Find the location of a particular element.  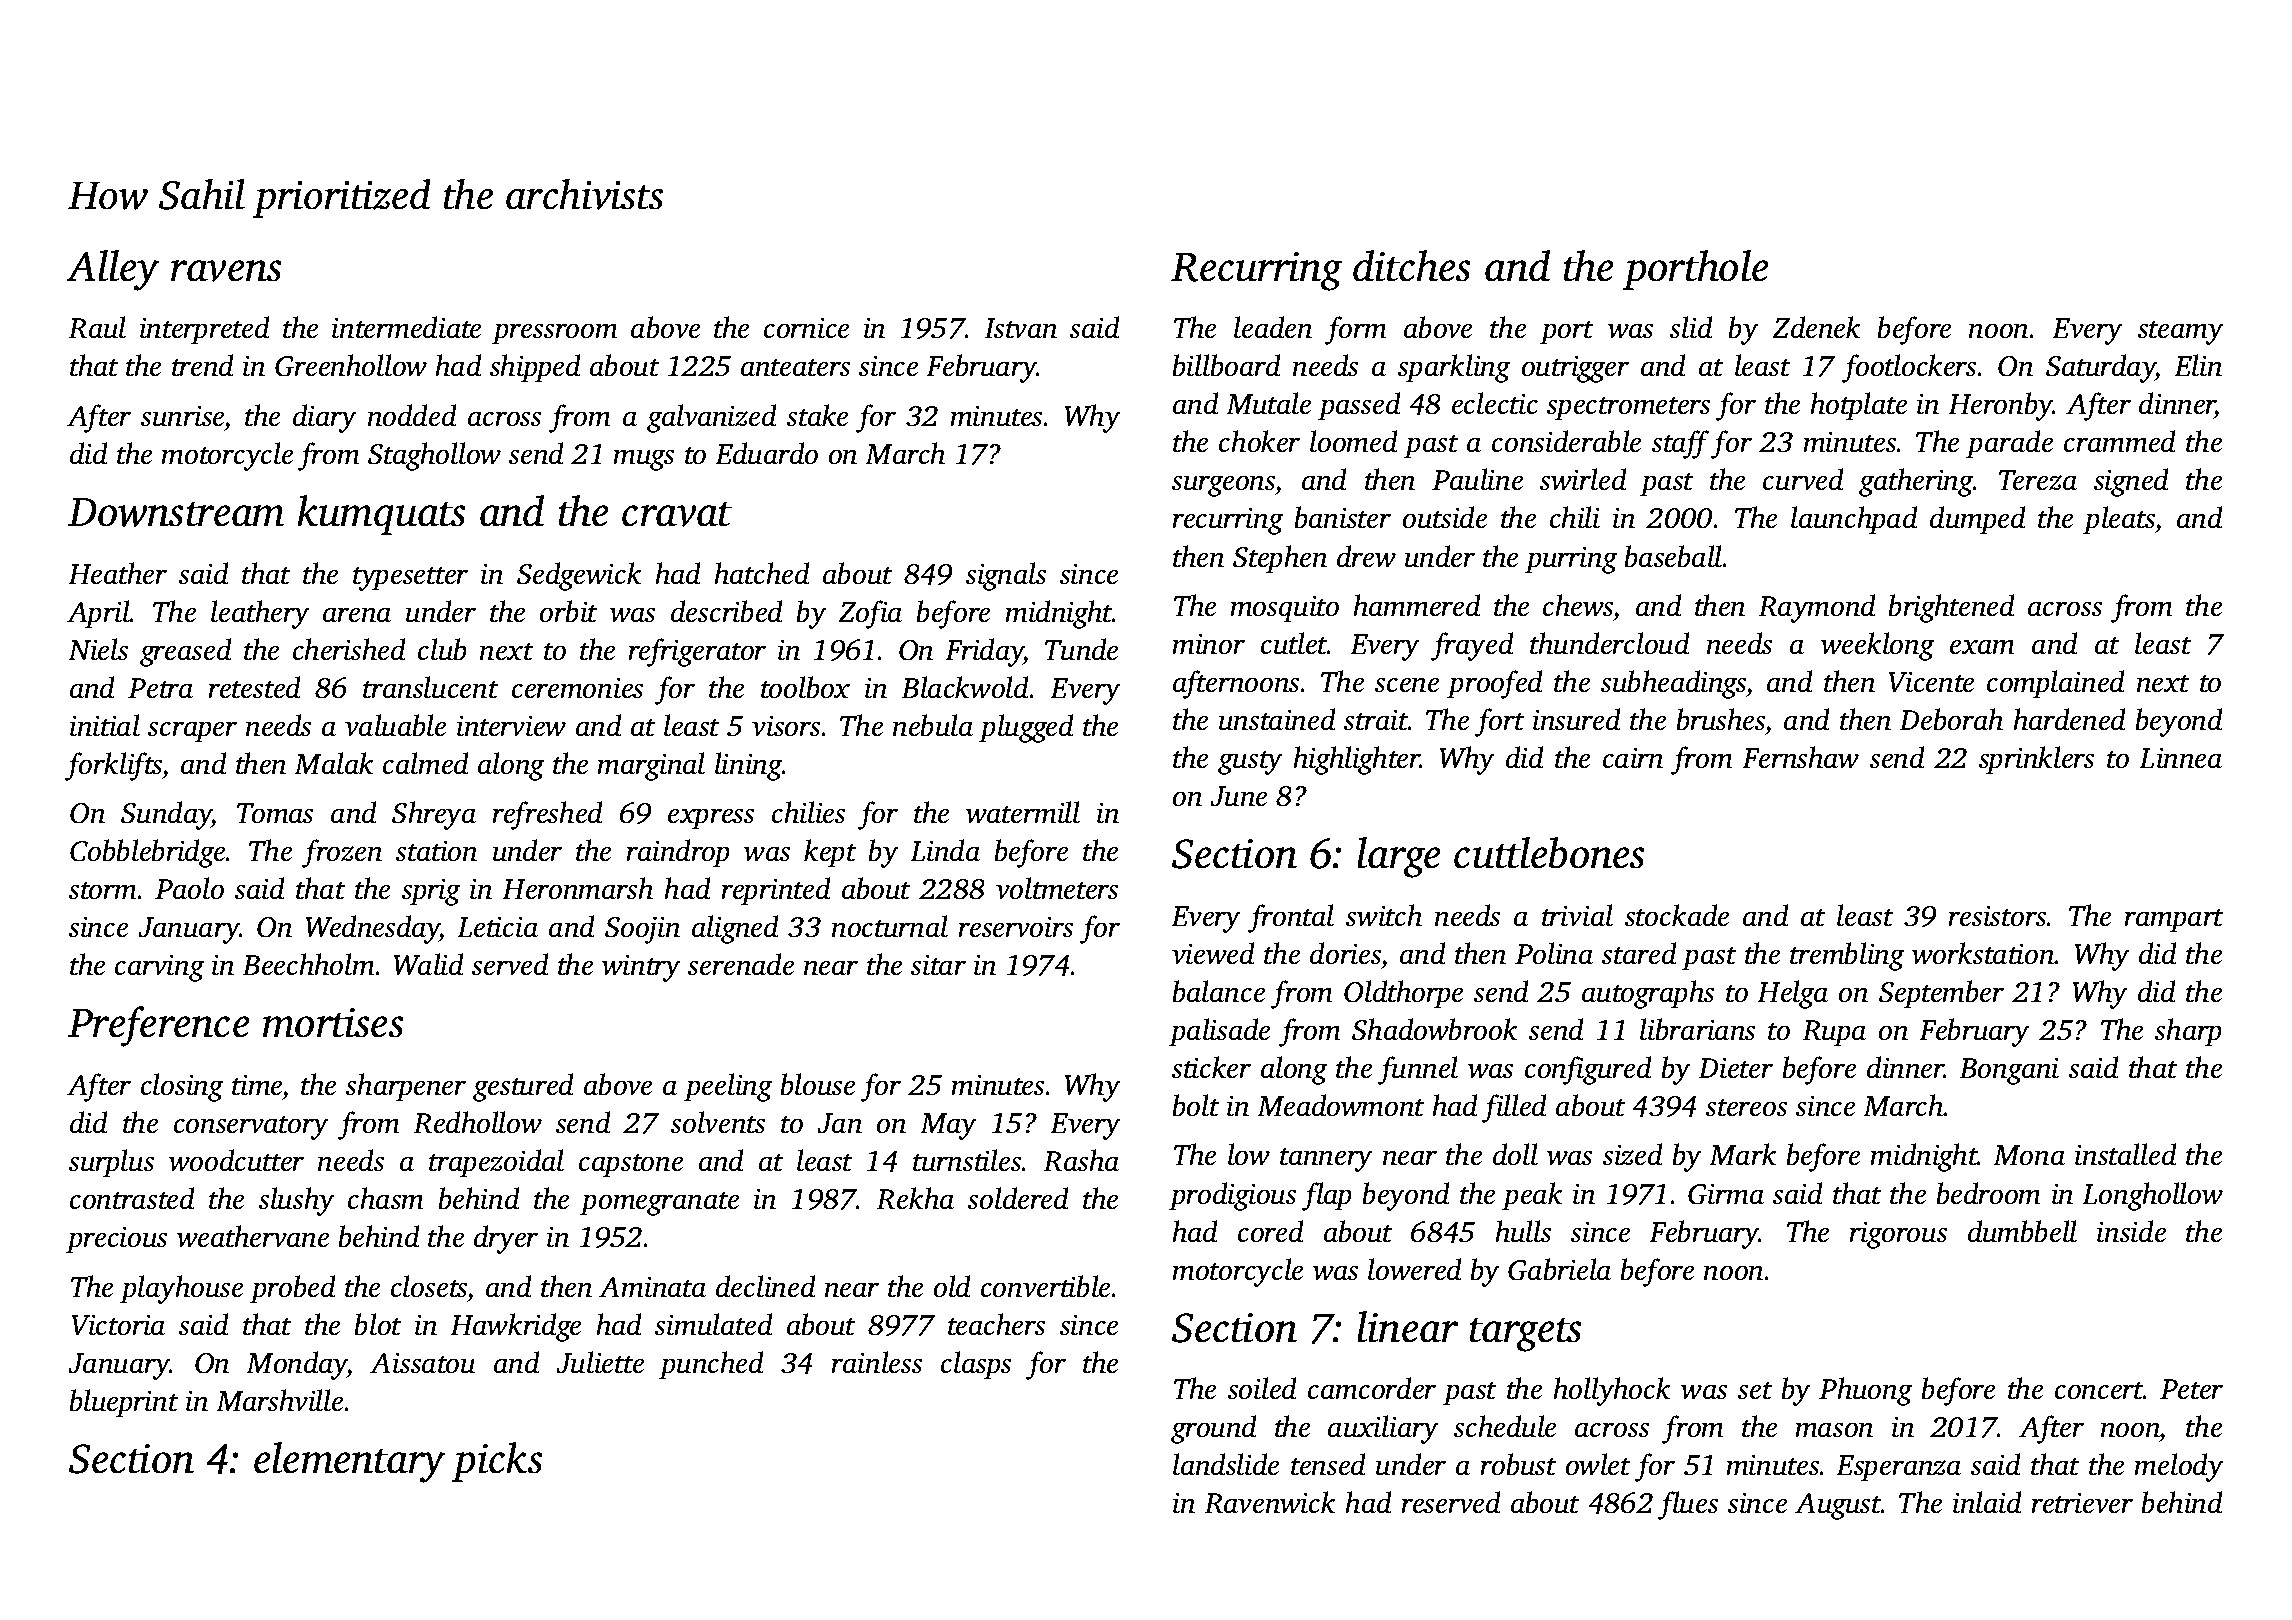

declined is located at coordinates (766, 1286).
